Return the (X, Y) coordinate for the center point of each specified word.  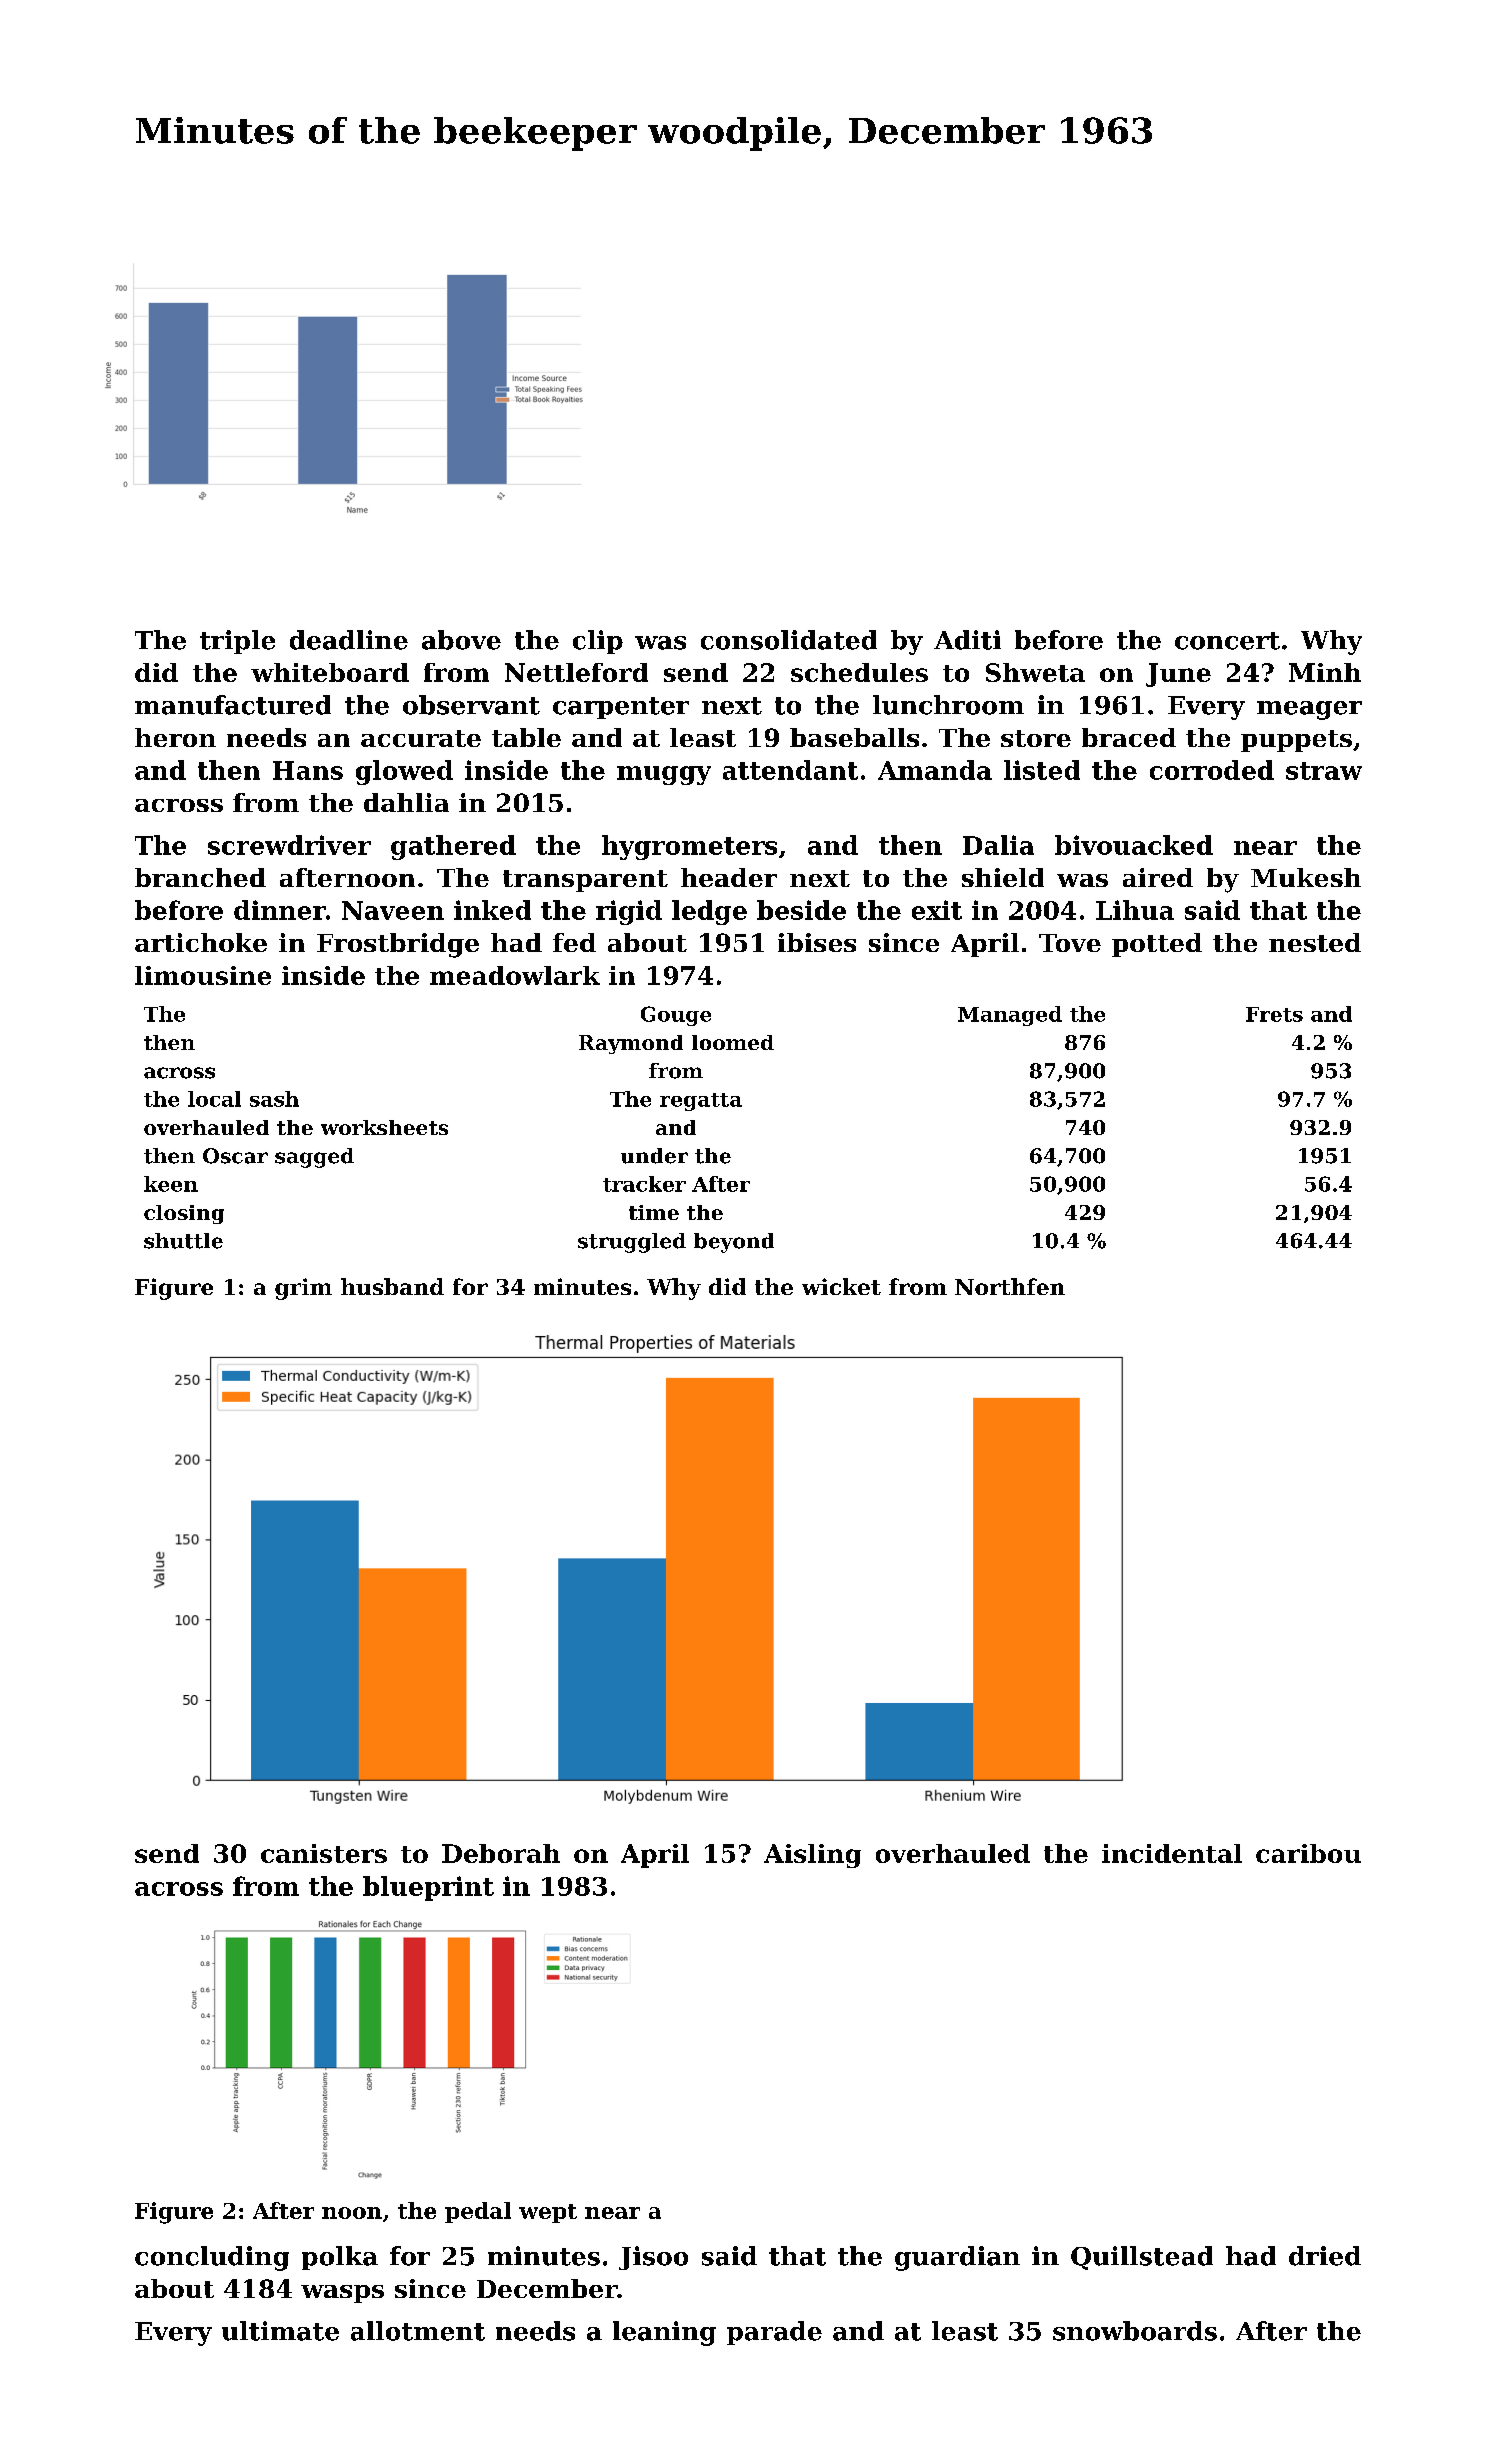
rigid (629, 912)
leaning (664, 2333)
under (654, 1156)
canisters (324, 1853)
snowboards (1135, 2331)
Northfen (1010, 1286)
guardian (957, 2258)
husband (392, 1286)
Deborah (501, 1853)
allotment (418, 2331)
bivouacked (1134, 845)
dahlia (406, 802)
